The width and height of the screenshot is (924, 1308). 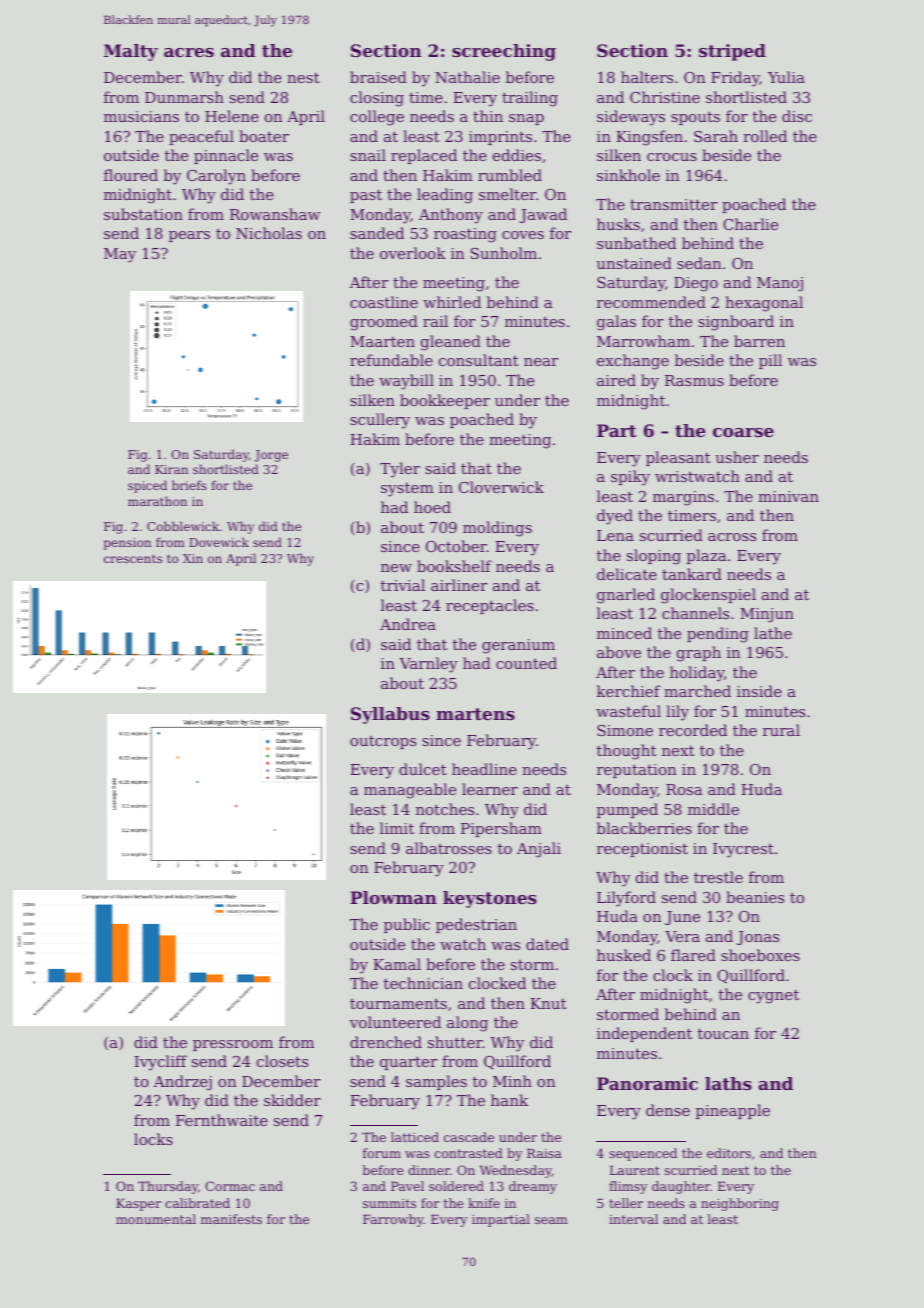 What do you see at coordinates (393, 1220) in the screenshot?
I see `Farrowby` at bounding box center [393, 1220].
